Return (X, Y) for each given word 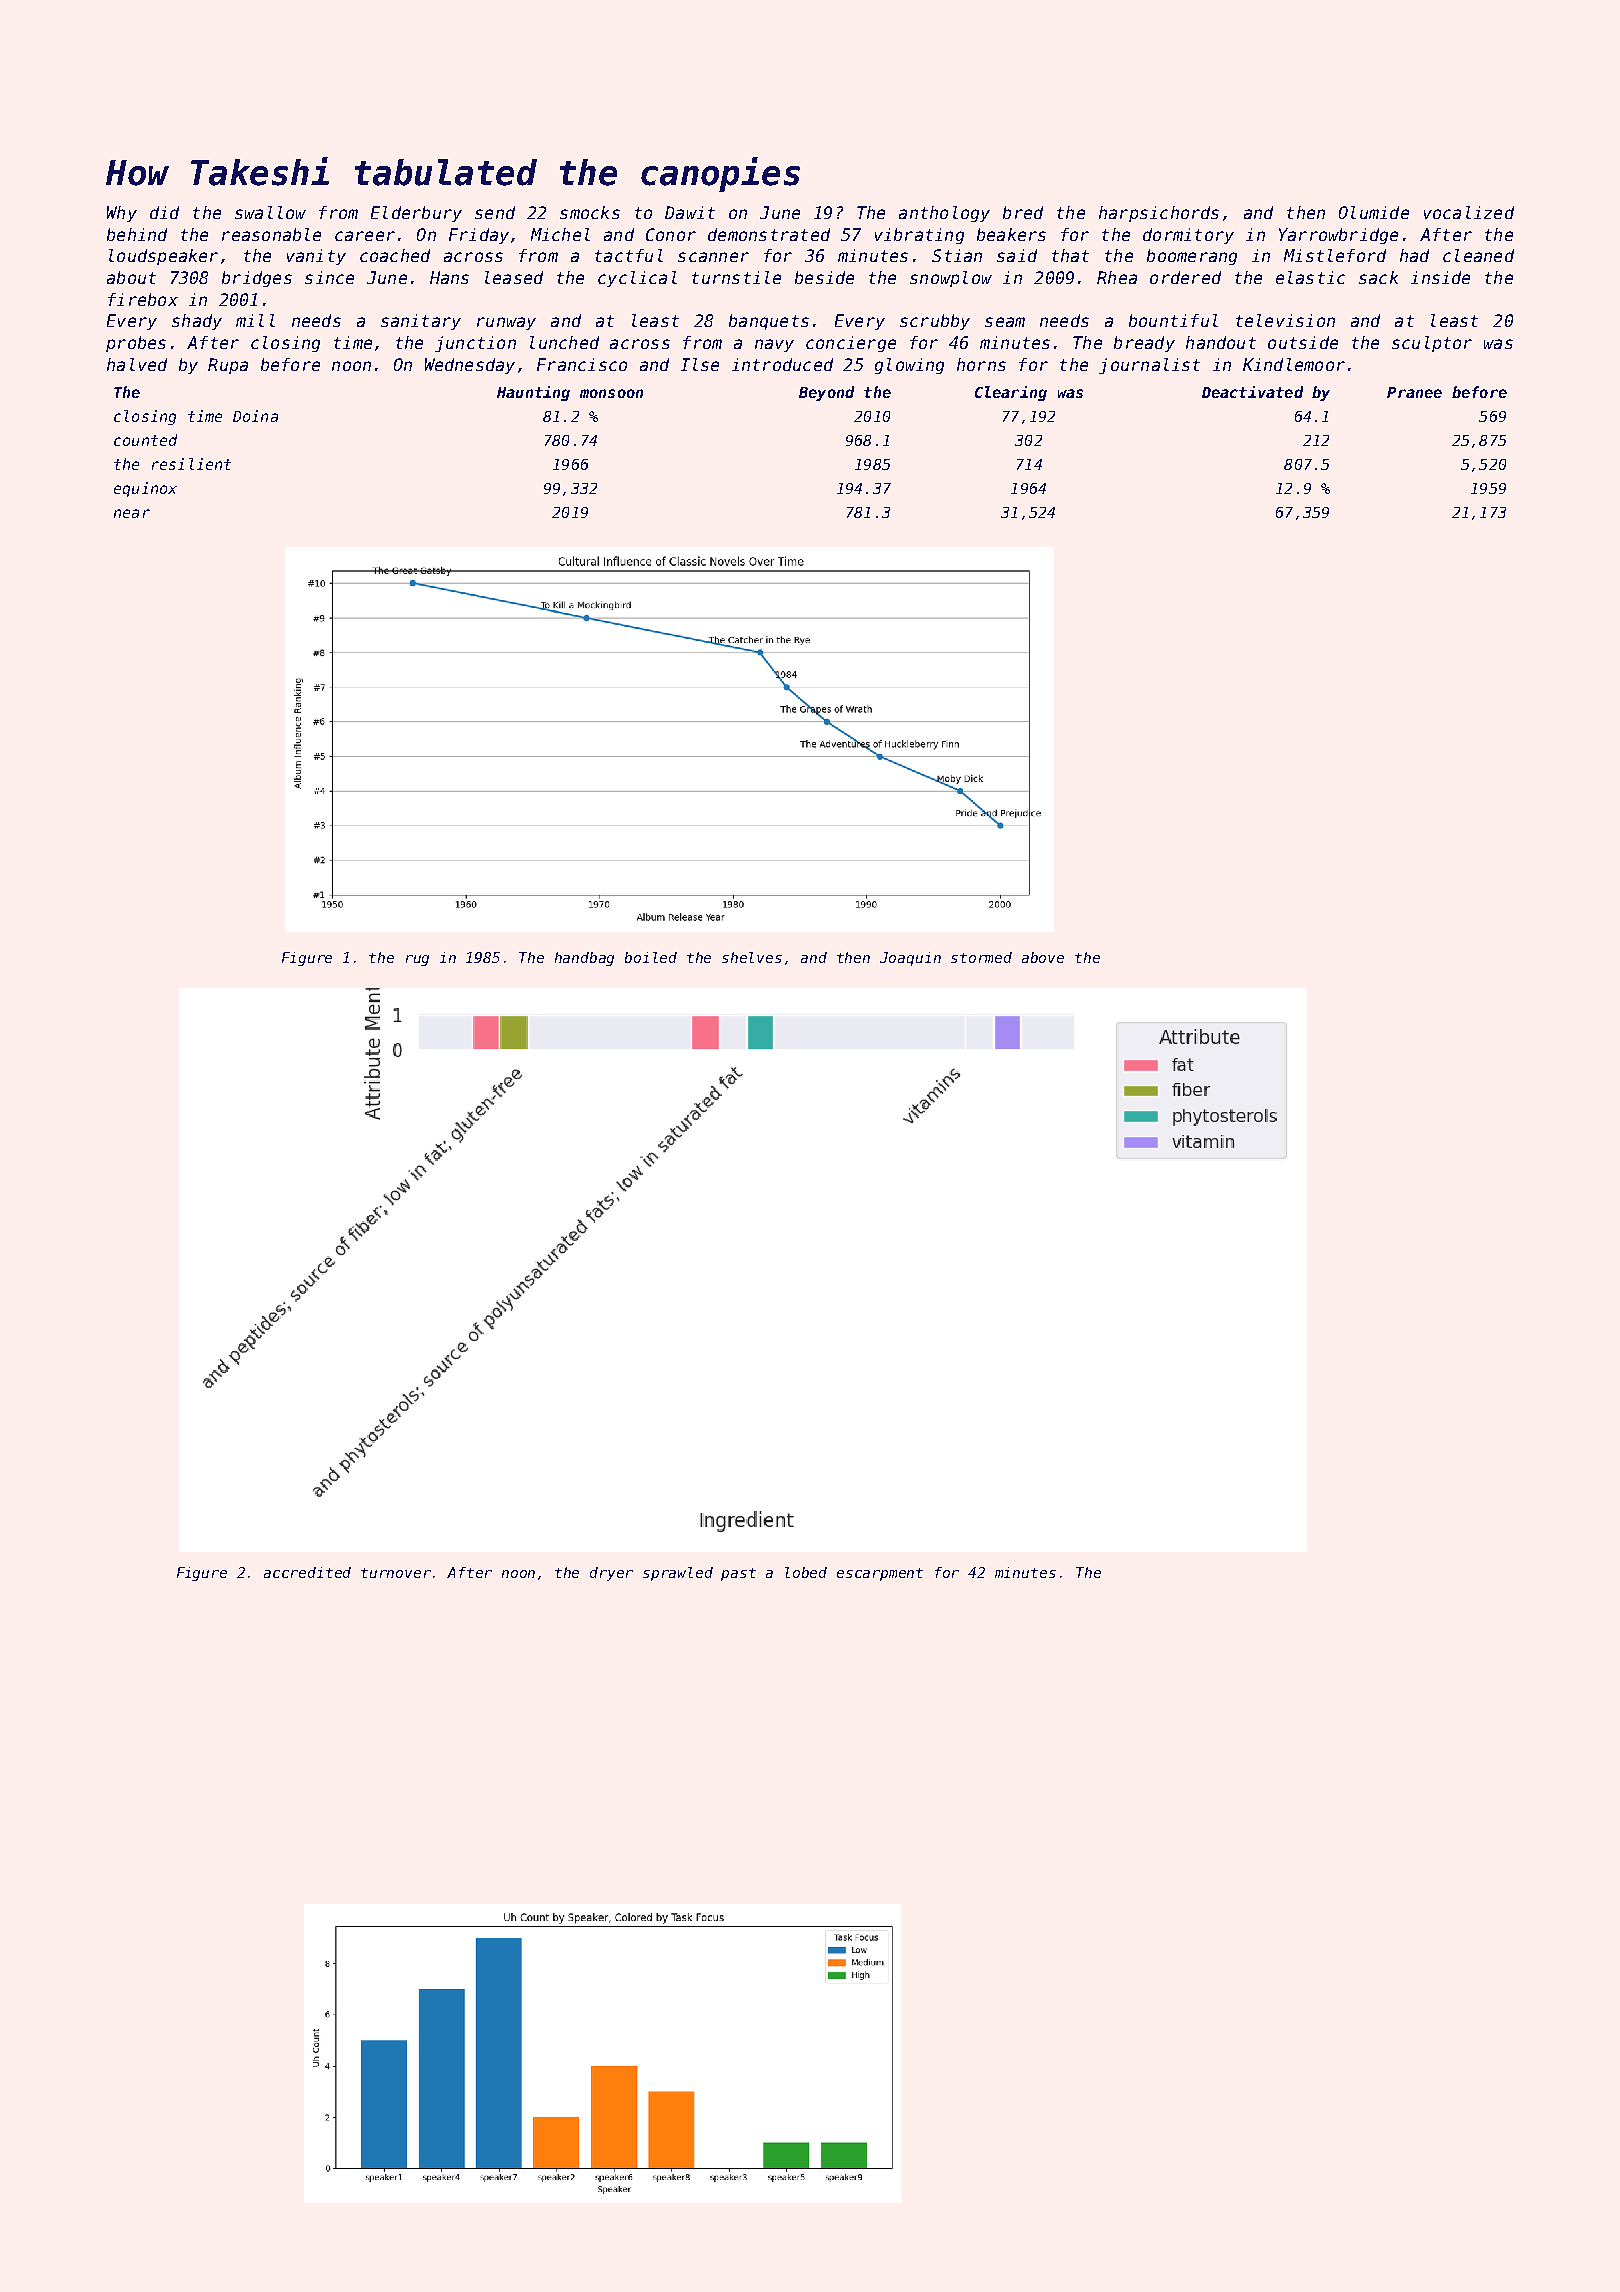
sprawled (678, 1574)
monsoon (611, 393)
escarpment (880, 1574)
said (1017, 255)
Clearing (1011, 393)
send (495, 212)
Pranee (1414, 392)
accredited (307, 1572)
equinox (145, 489)
